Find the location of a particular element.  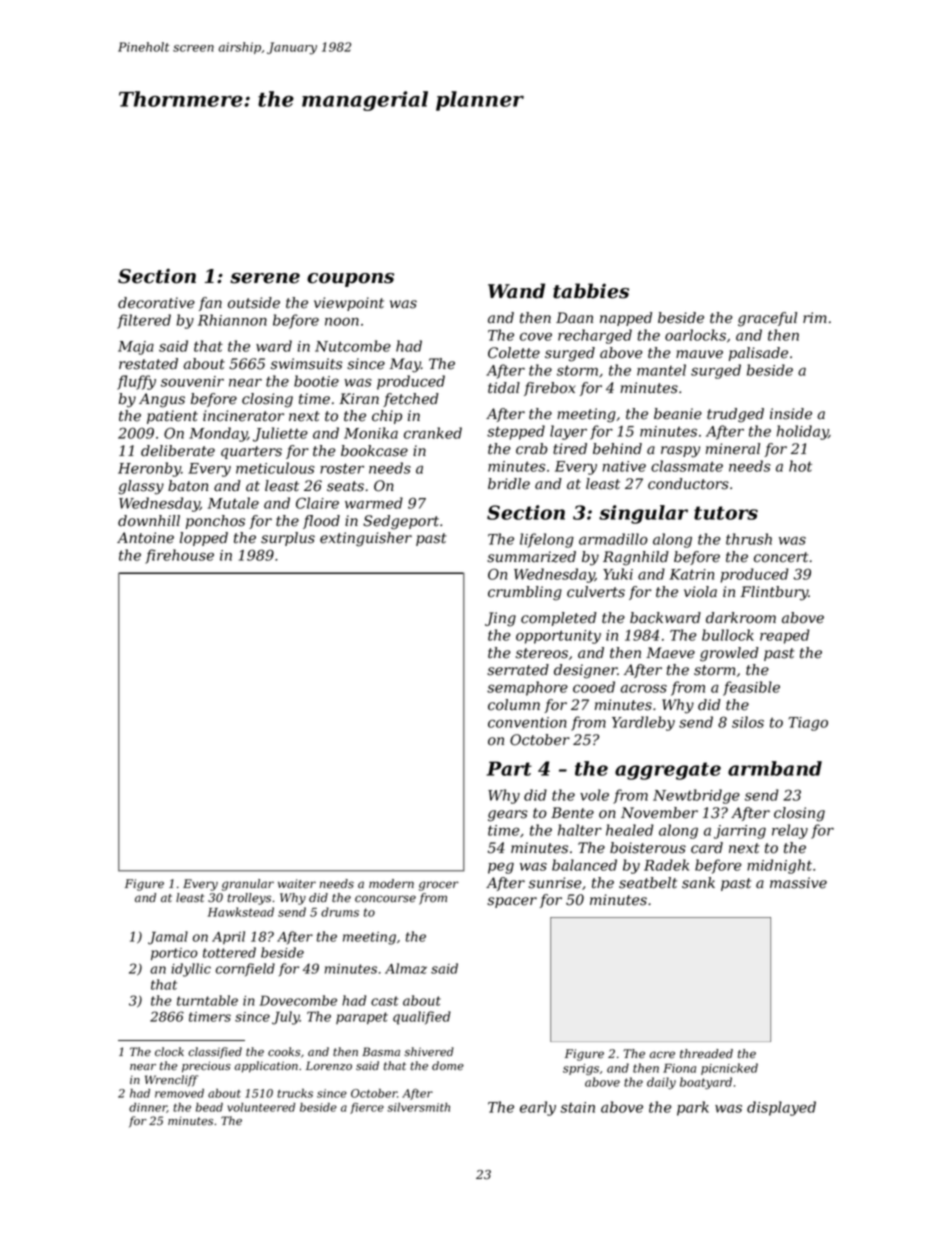

dinner is located at coordinates (148, 1108).
